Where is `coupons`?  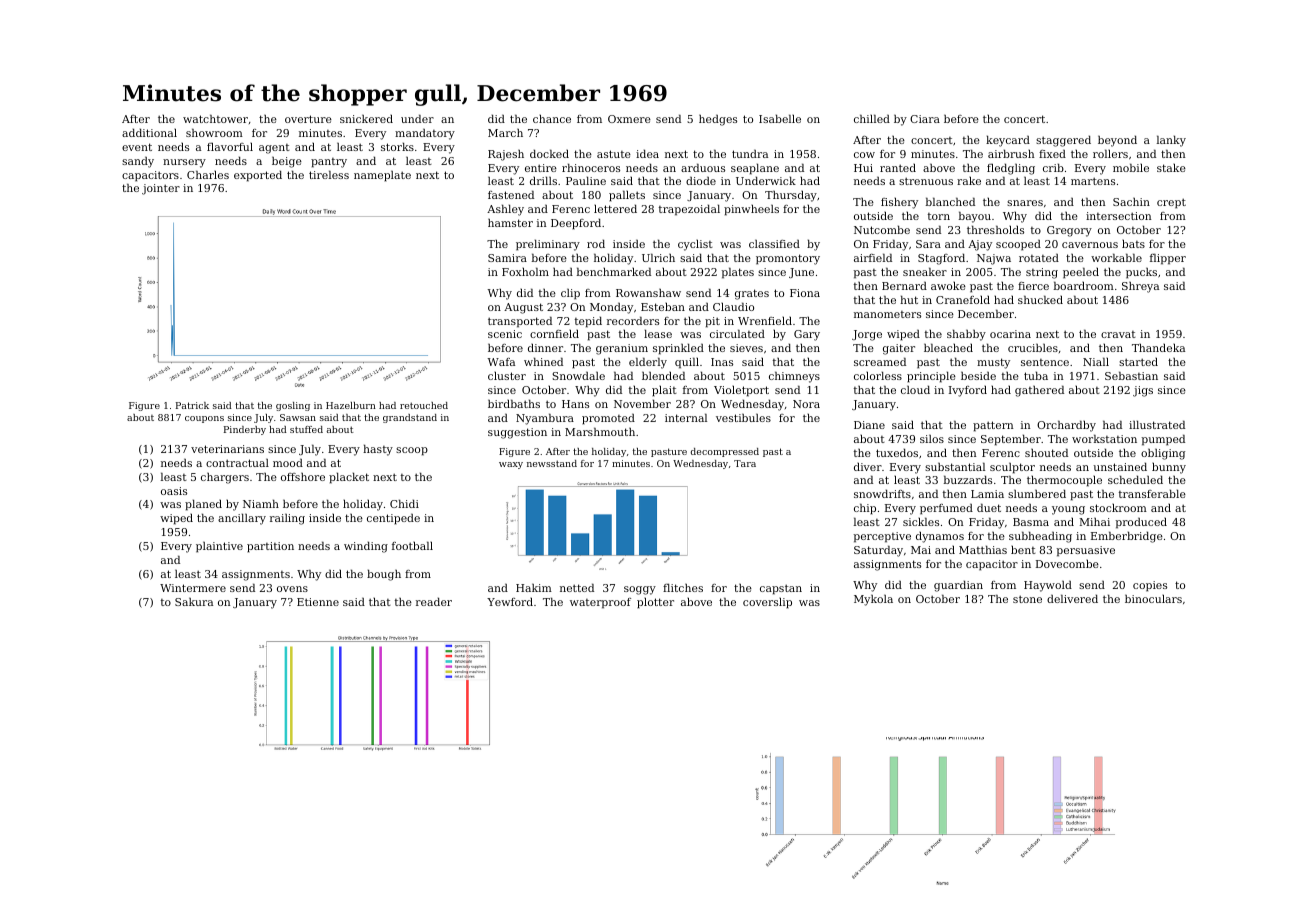
coupons is located at coordinates (204, 419).
